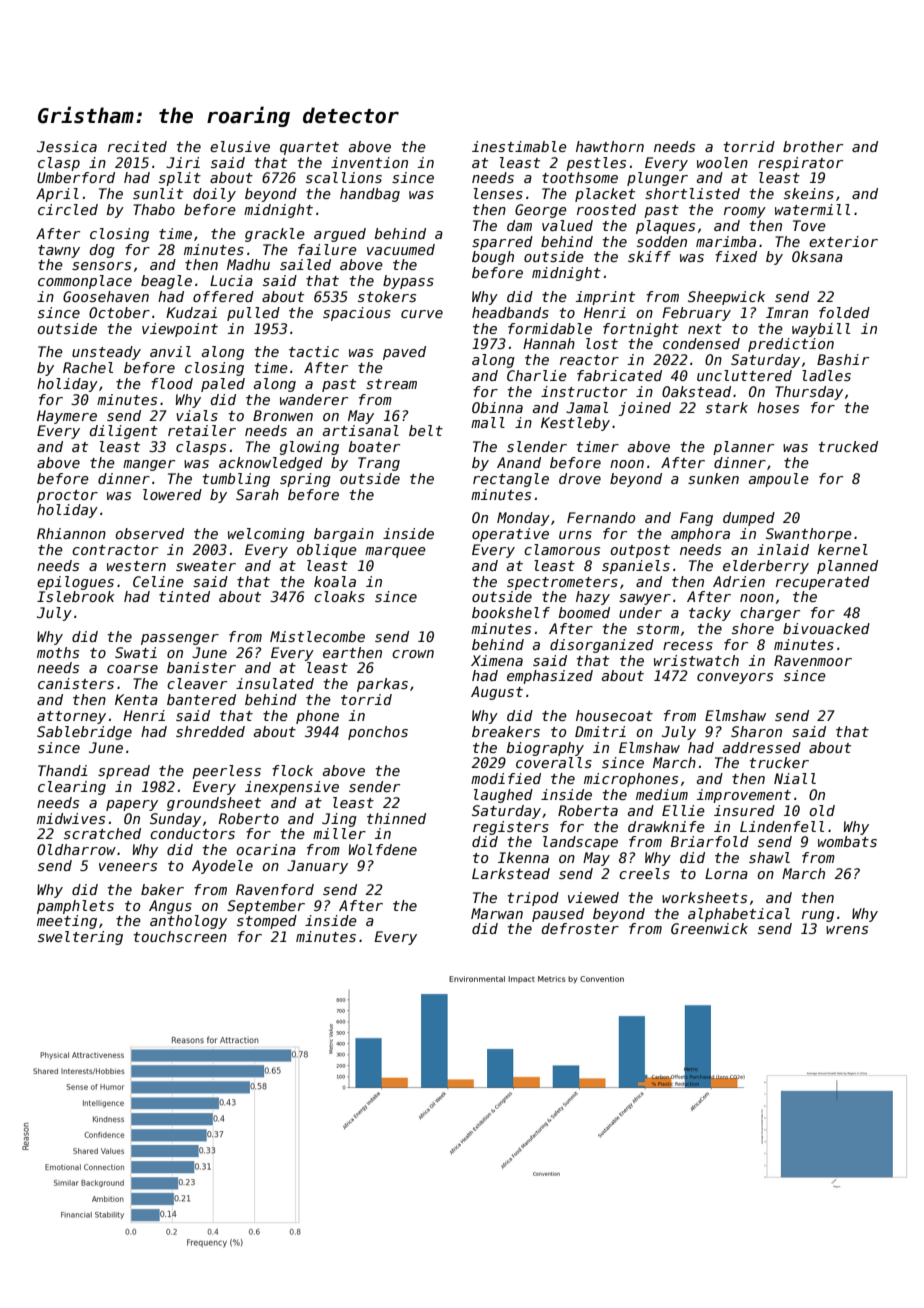  What do you see at coordinates (369, 162) in the screenshot?
I see `invention` at bounding box center [369, 162].
